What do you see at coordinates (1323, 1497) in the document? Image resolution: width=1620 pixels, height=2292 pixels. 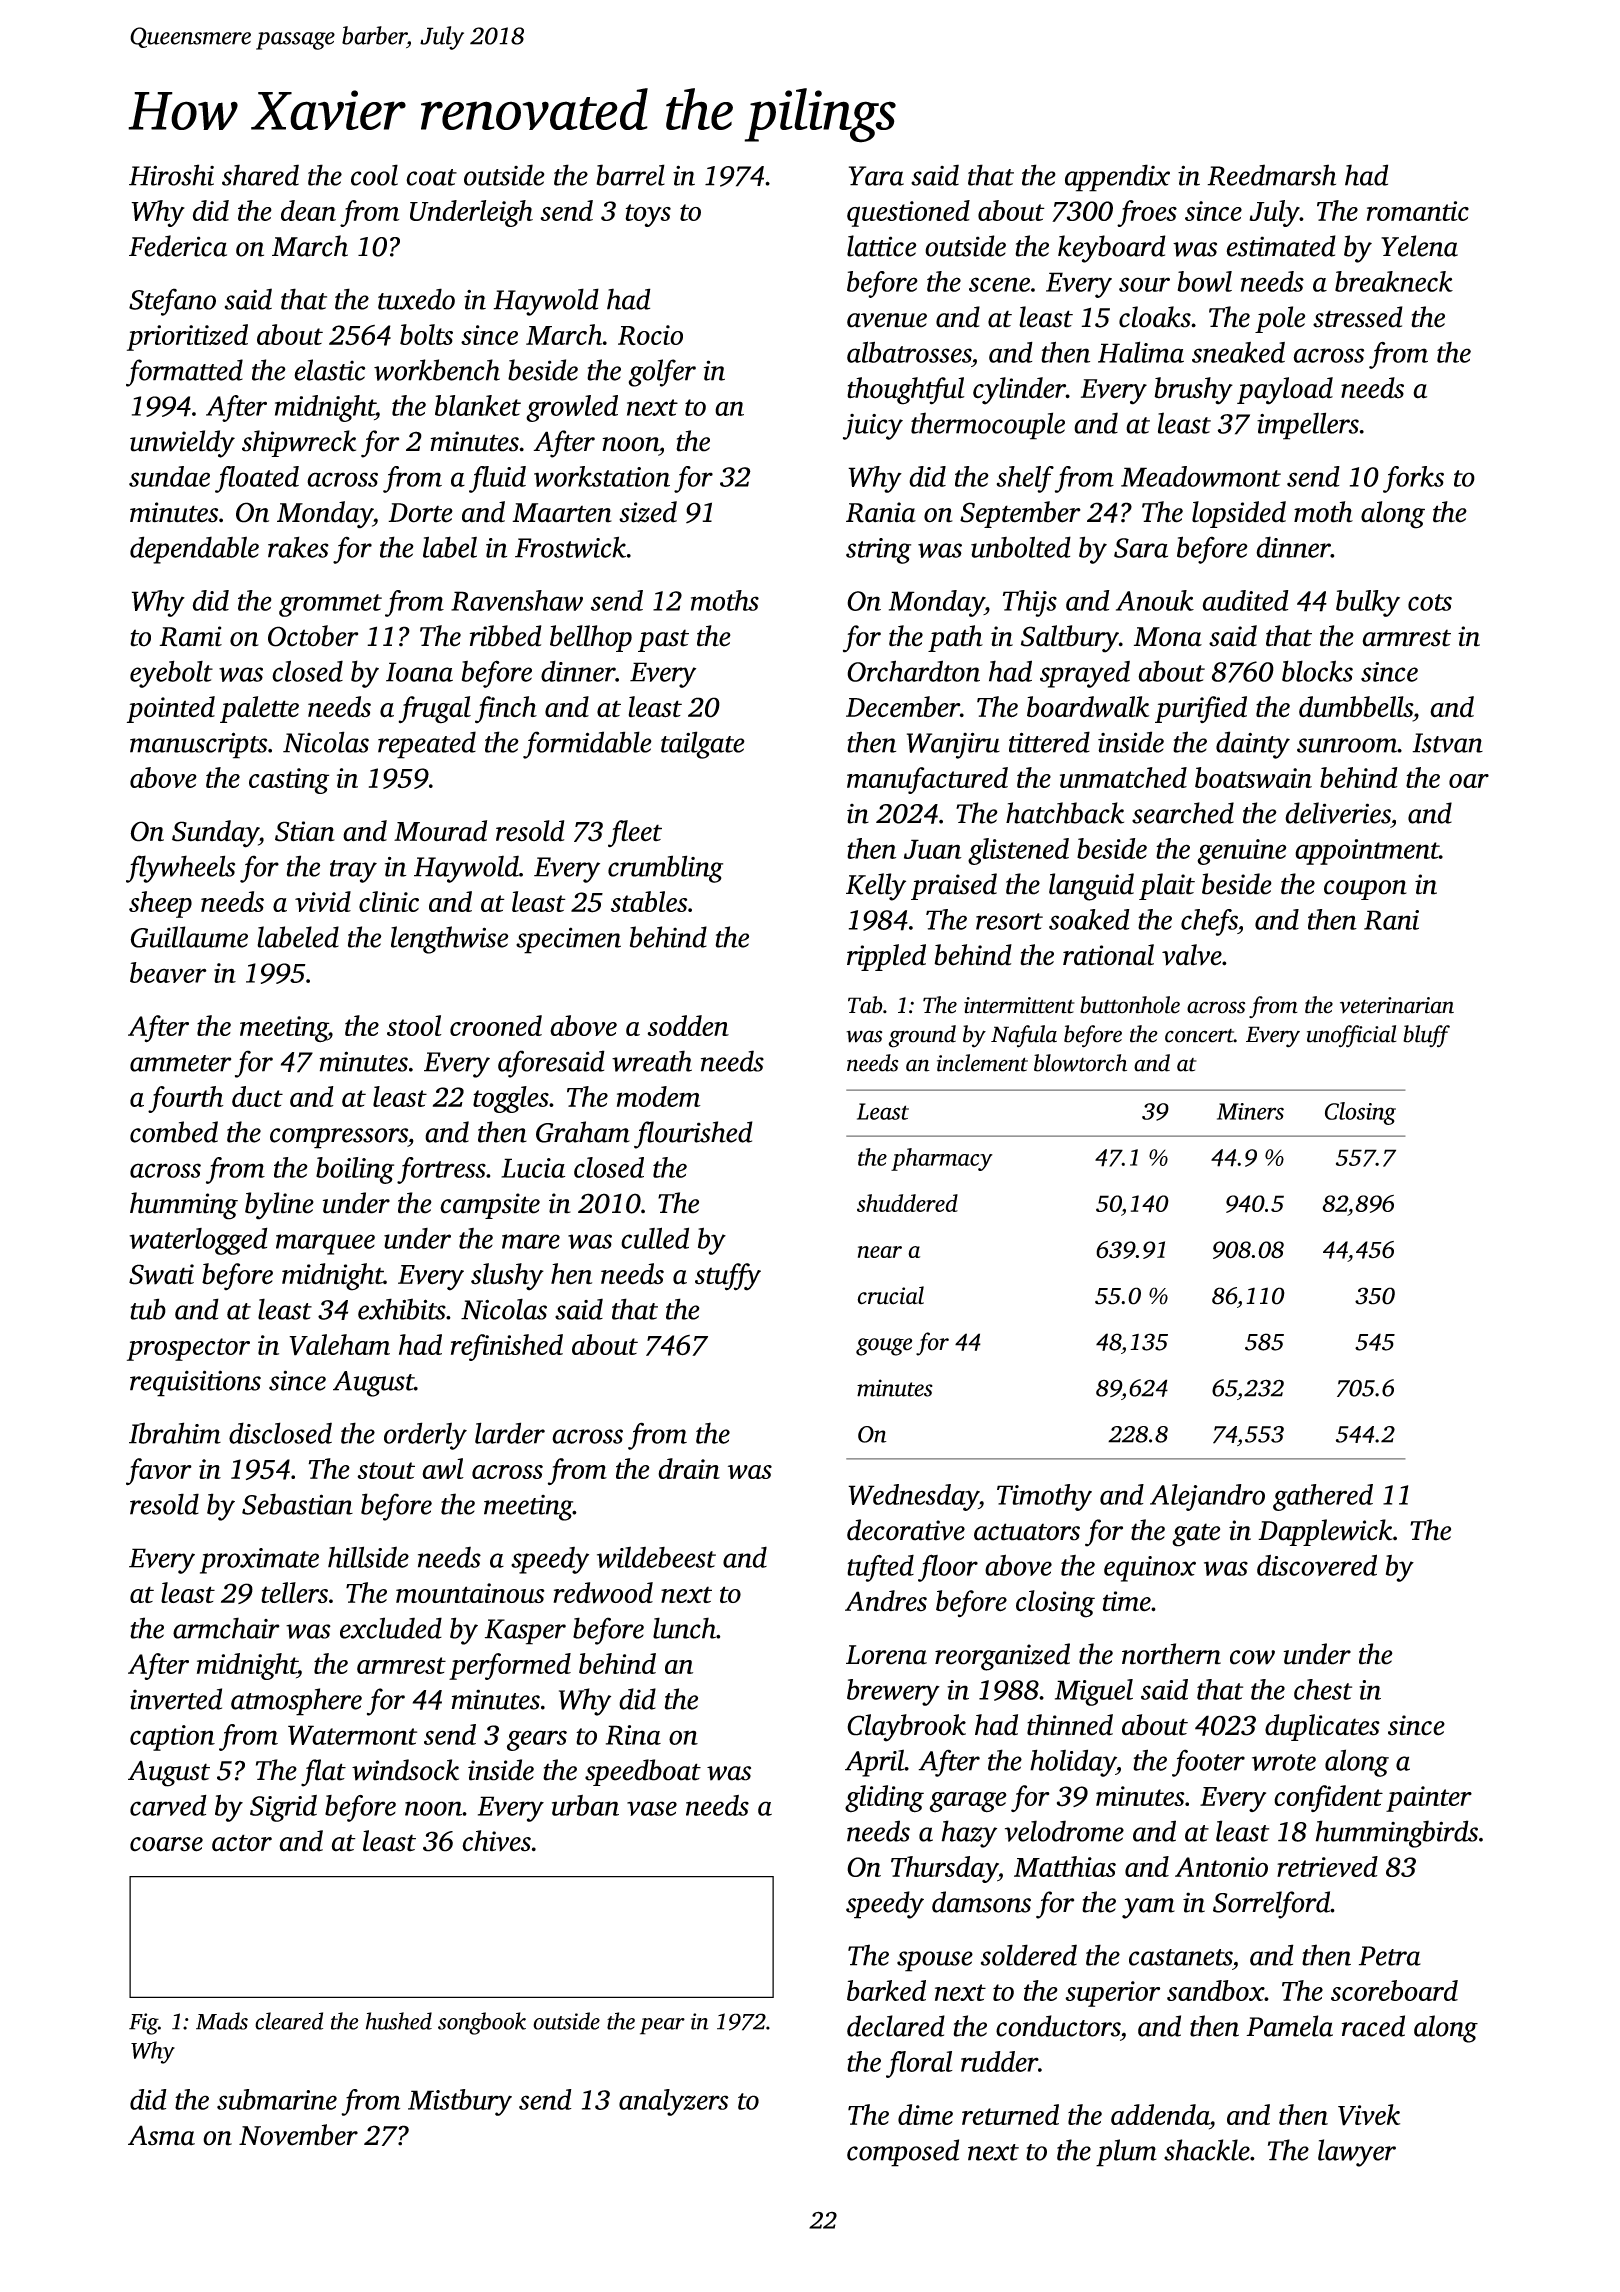 I see `gathered` at bounding box center [1323, 1497].
